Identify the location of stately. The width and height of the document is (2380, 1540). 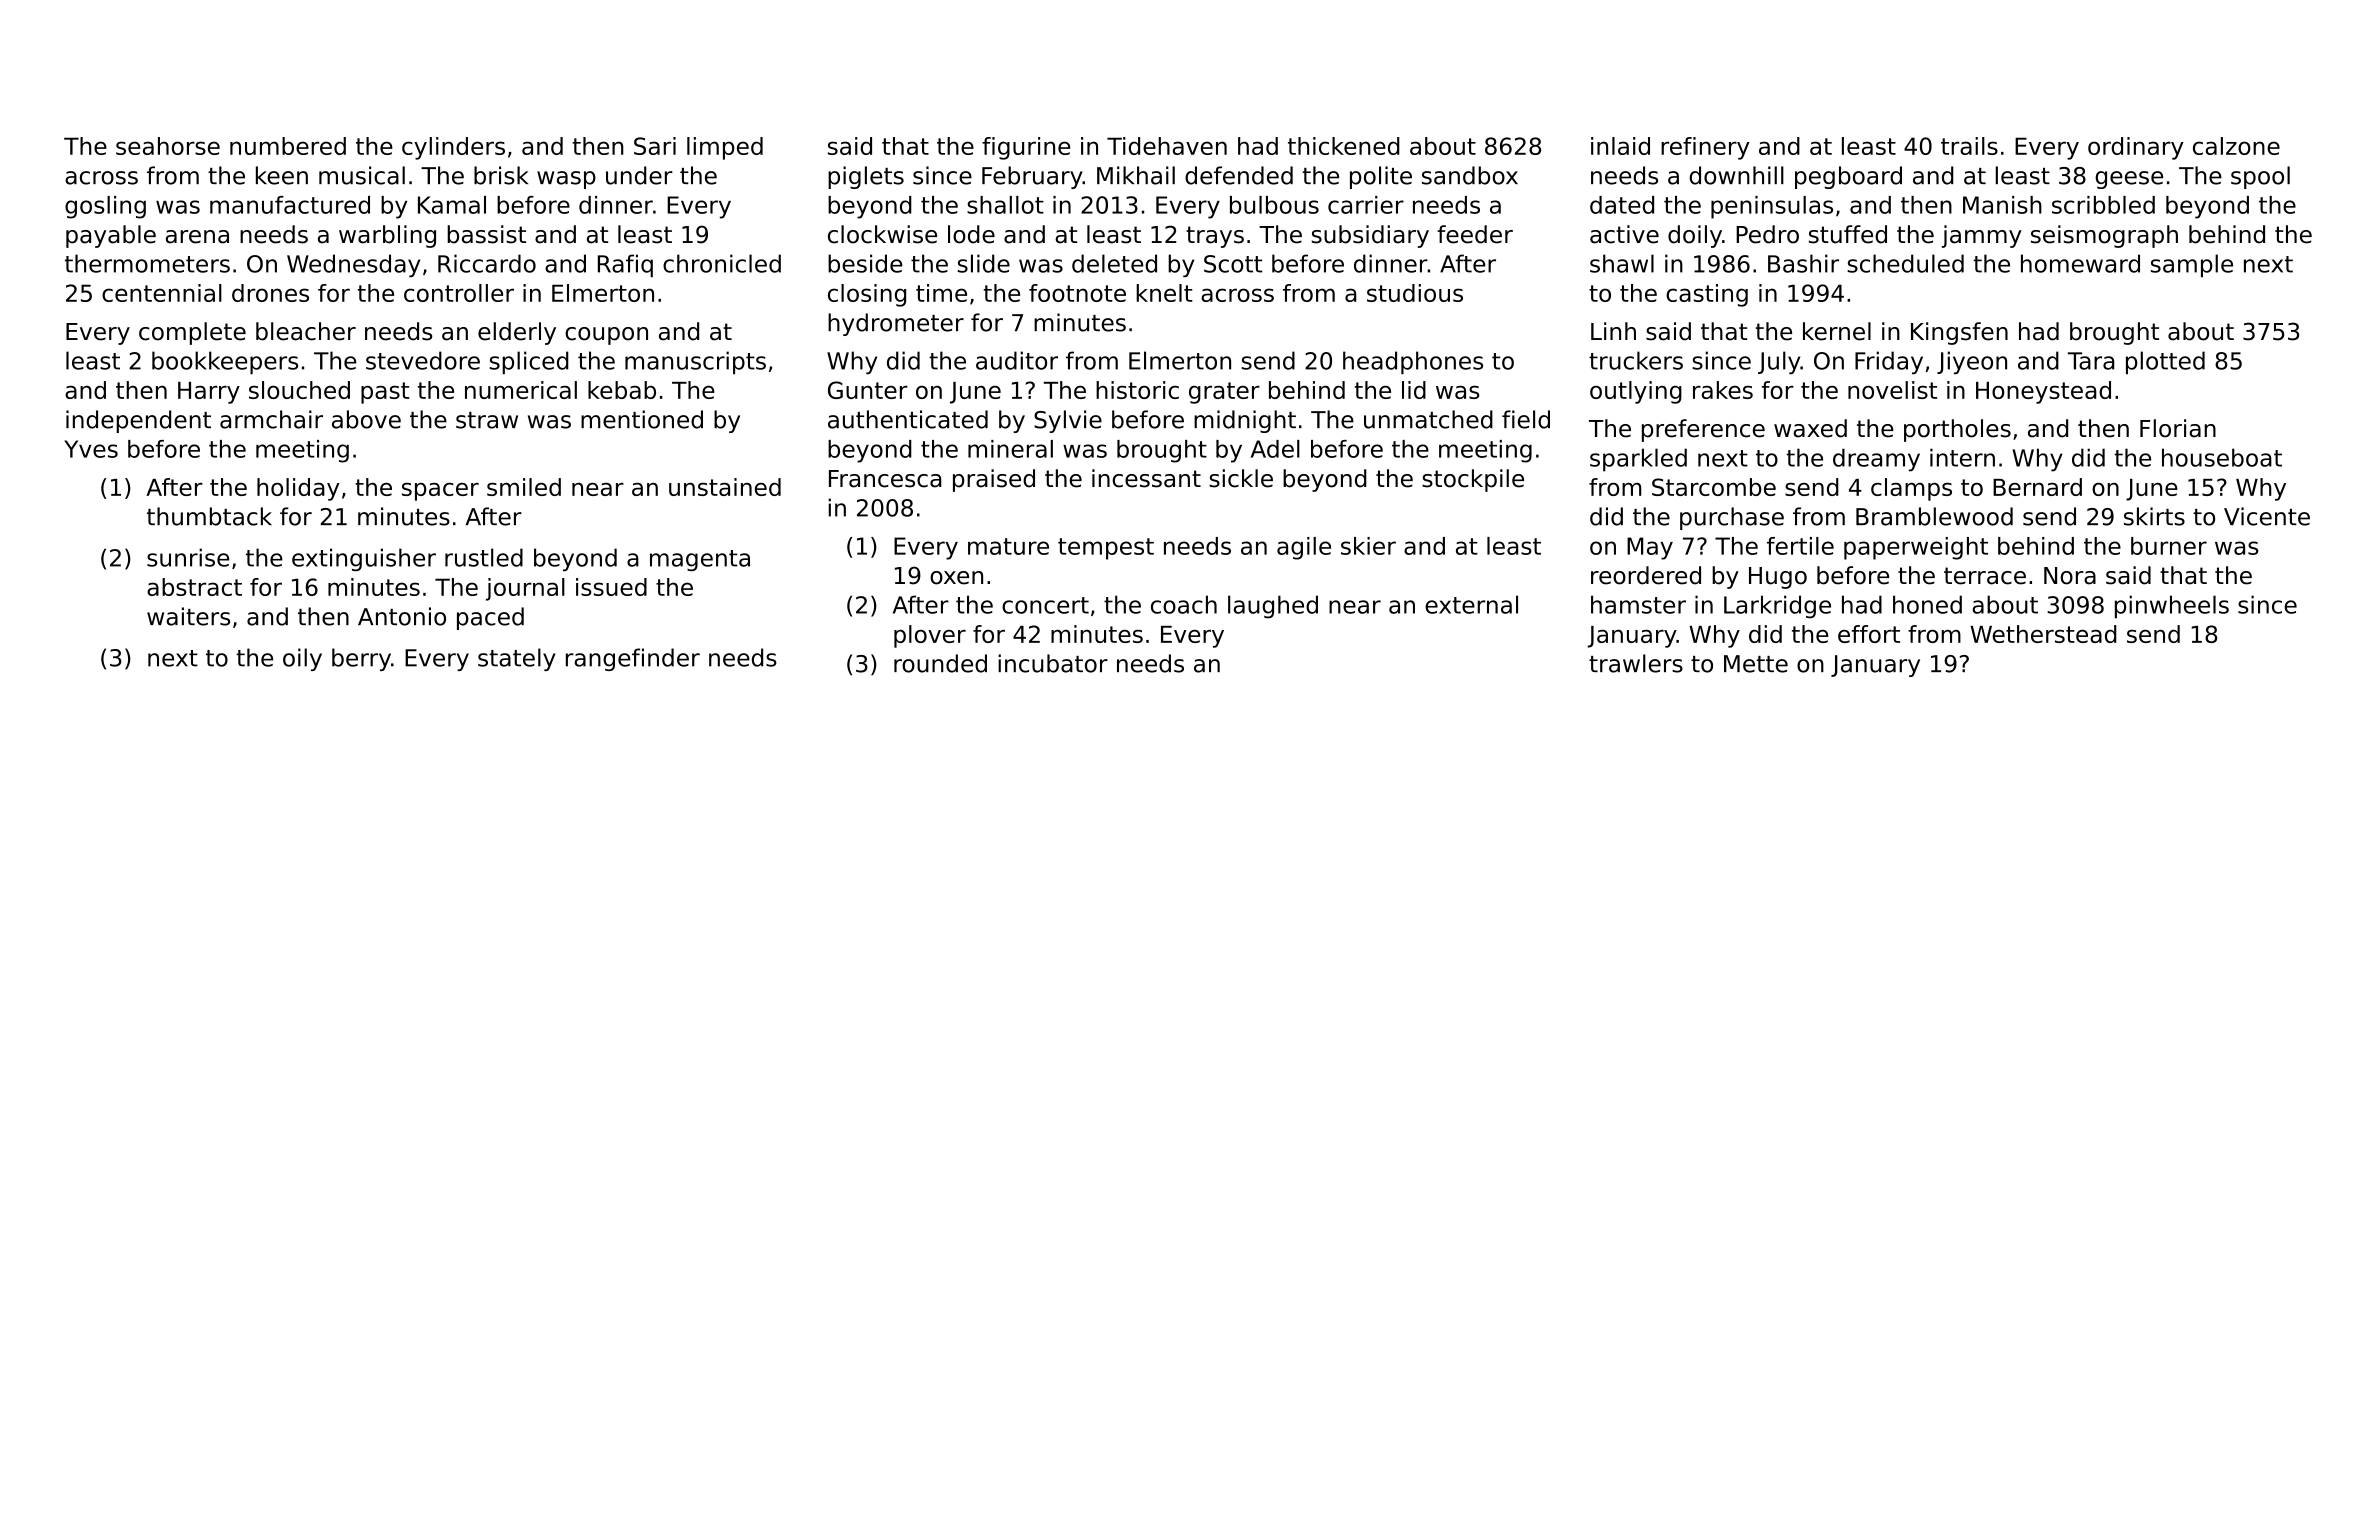
(516, 659).
